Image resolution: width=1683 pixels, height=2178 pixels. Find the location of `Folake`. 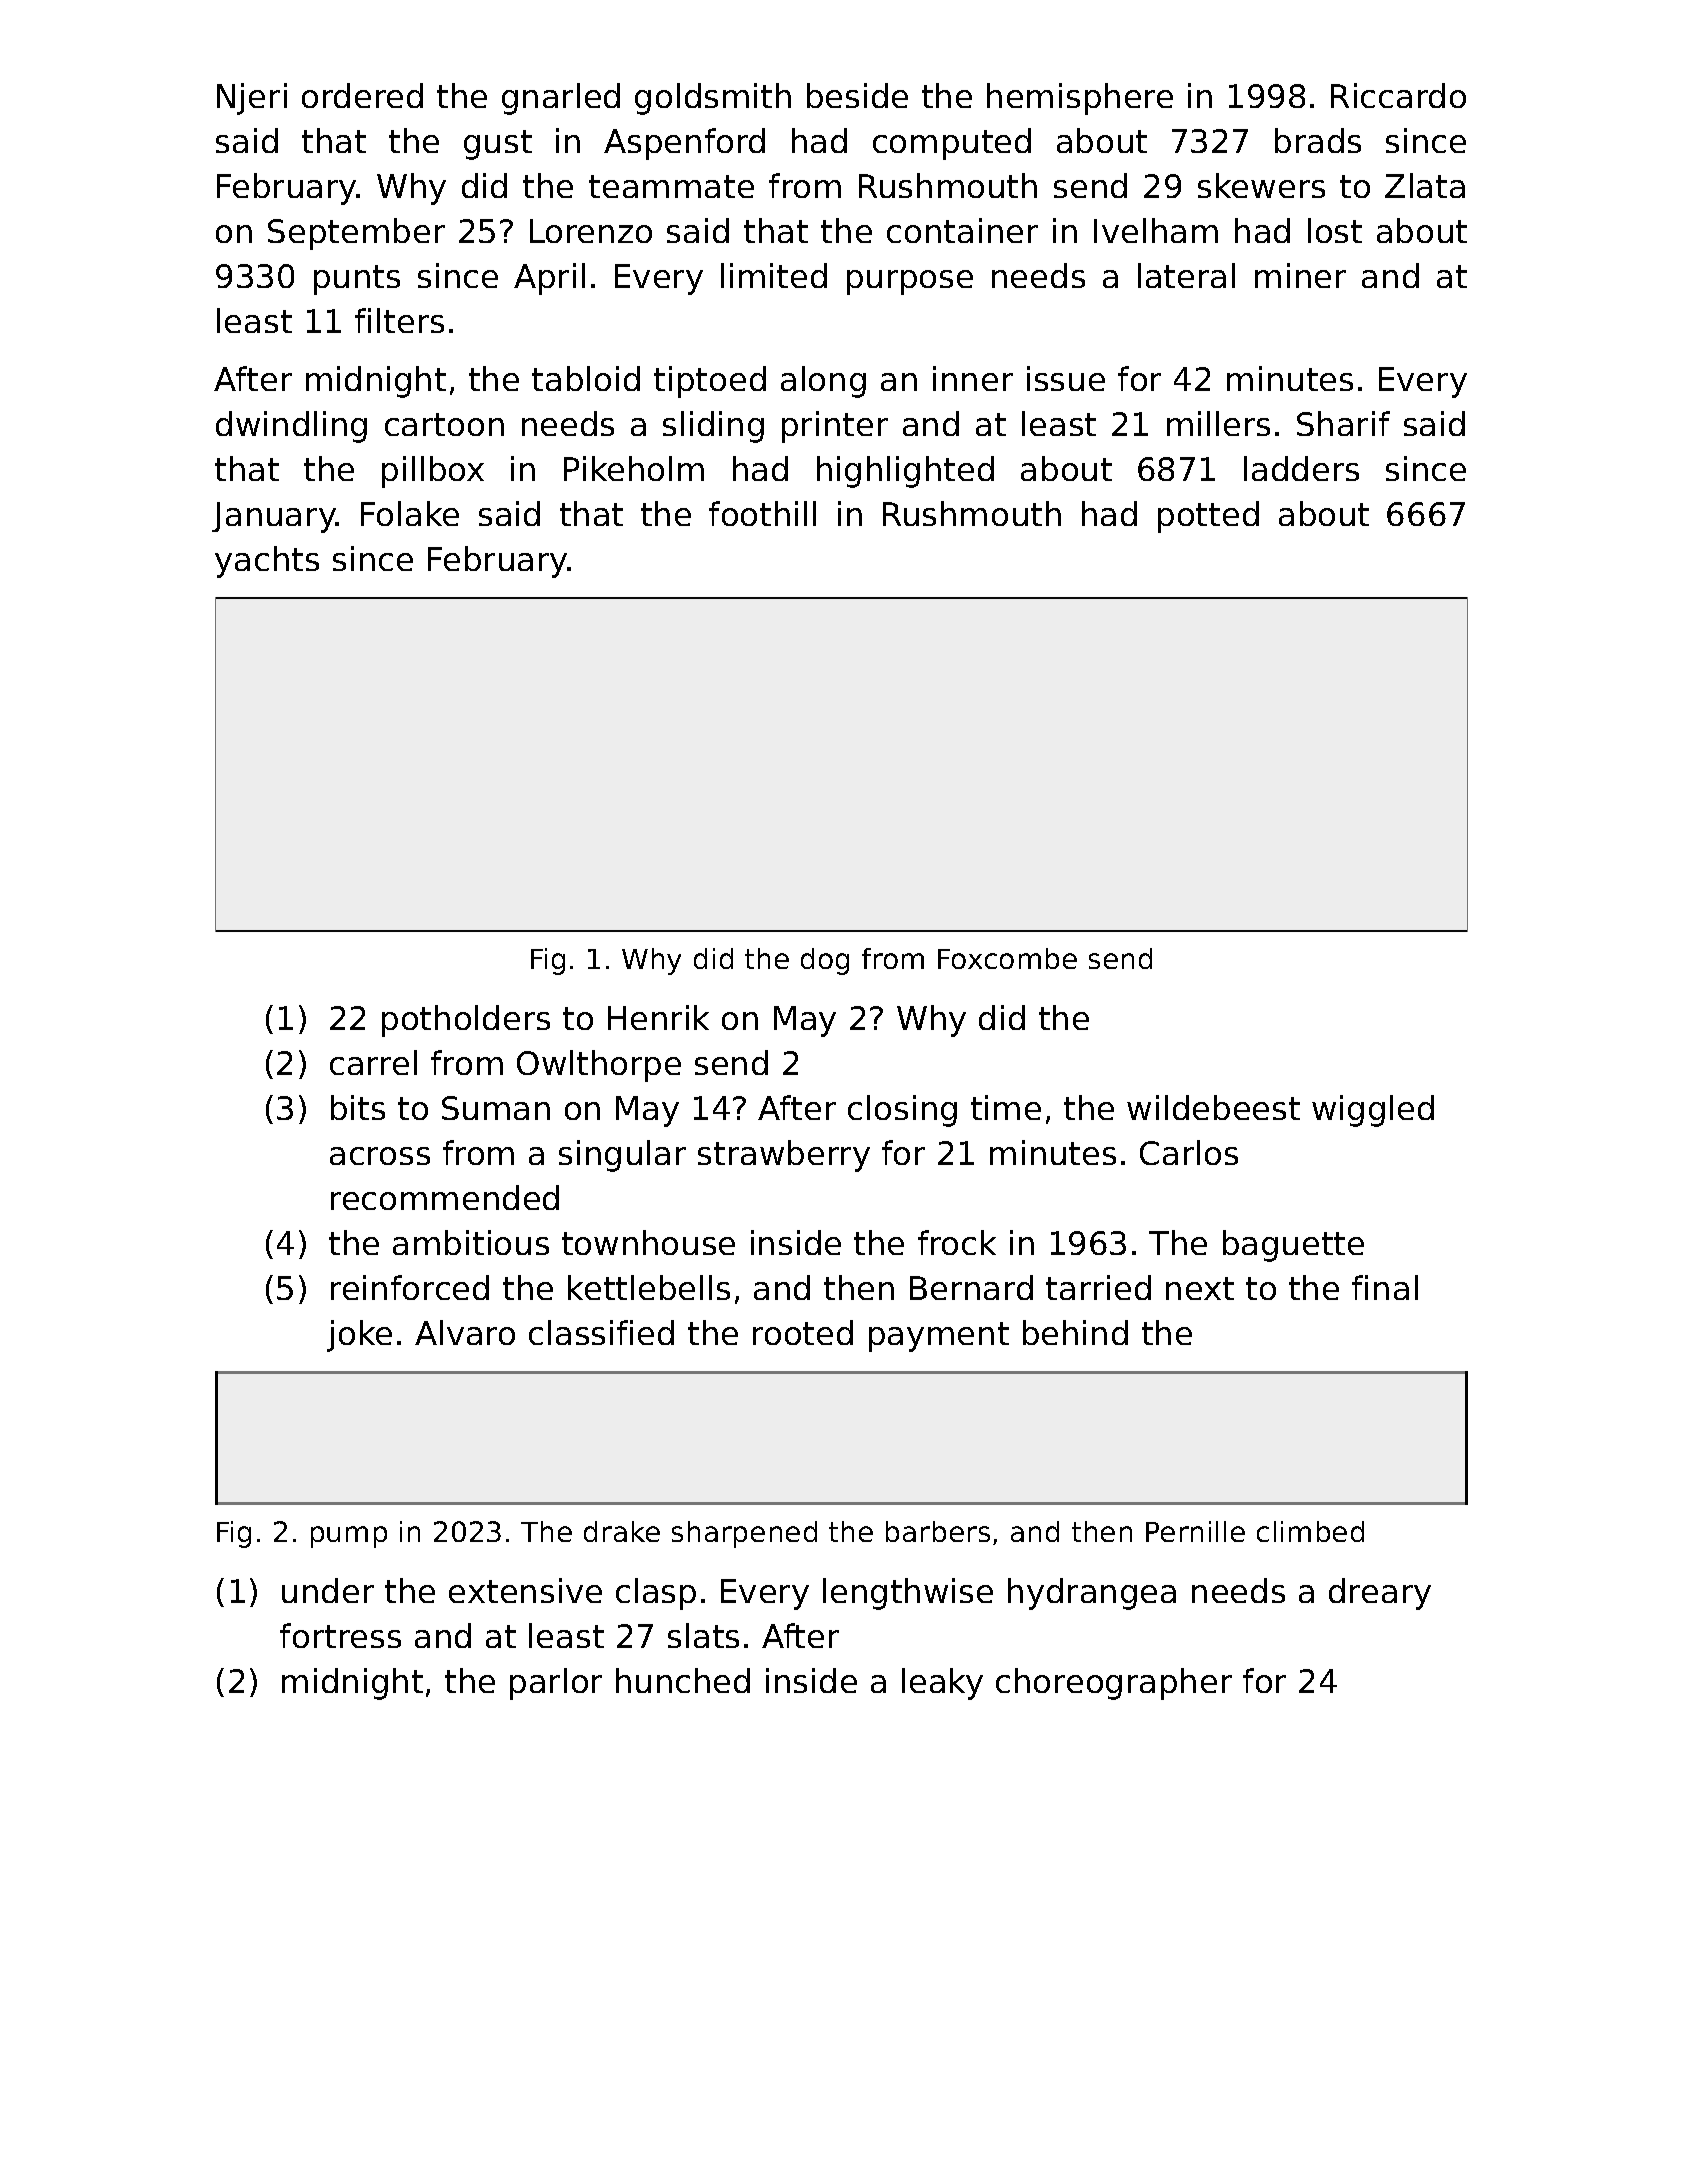

Folake is located at coordinates (410, 513).
